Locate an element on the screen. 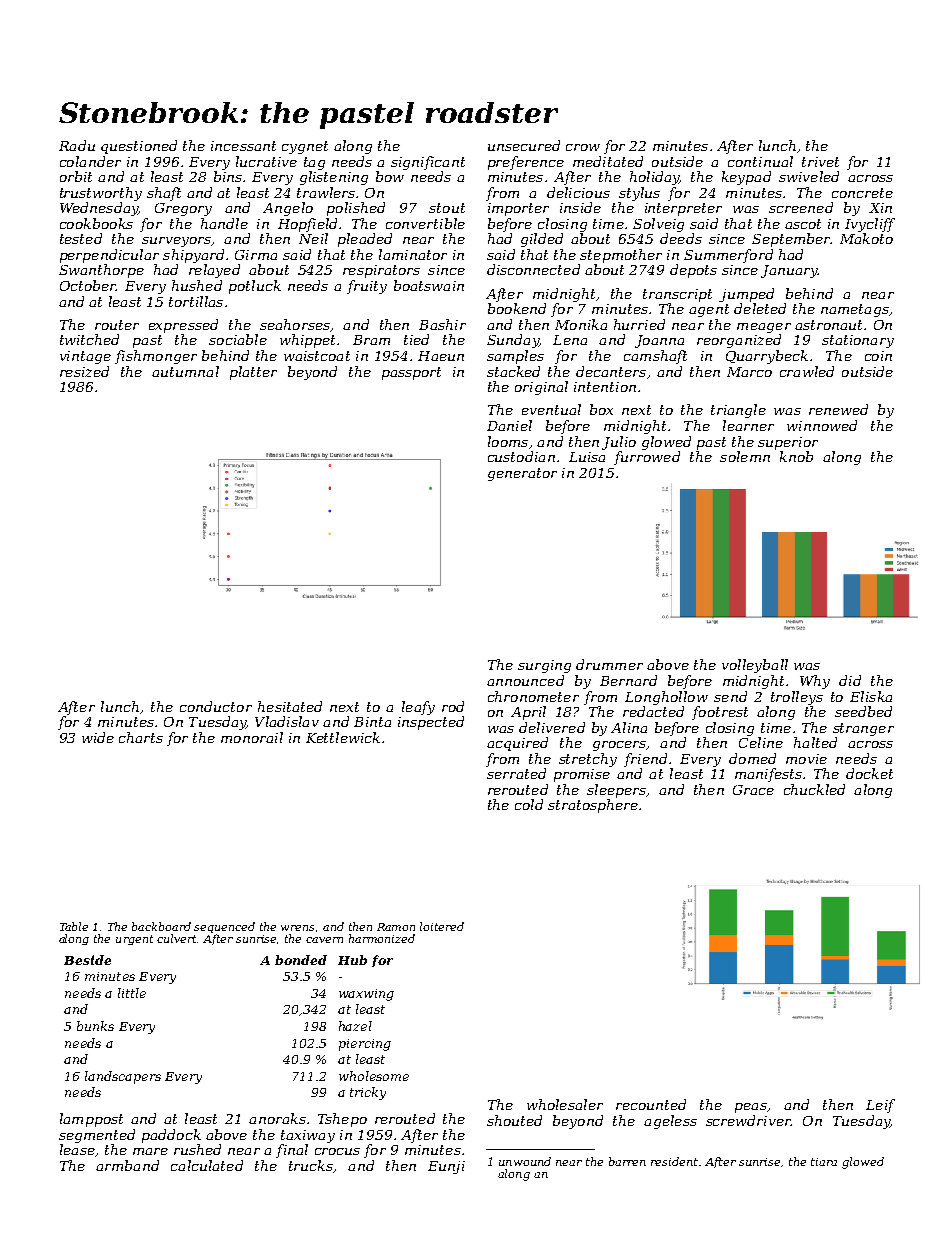 The width and height of the screenshot is (952, 1233). Joanna is located at coordinates (659, 341).
